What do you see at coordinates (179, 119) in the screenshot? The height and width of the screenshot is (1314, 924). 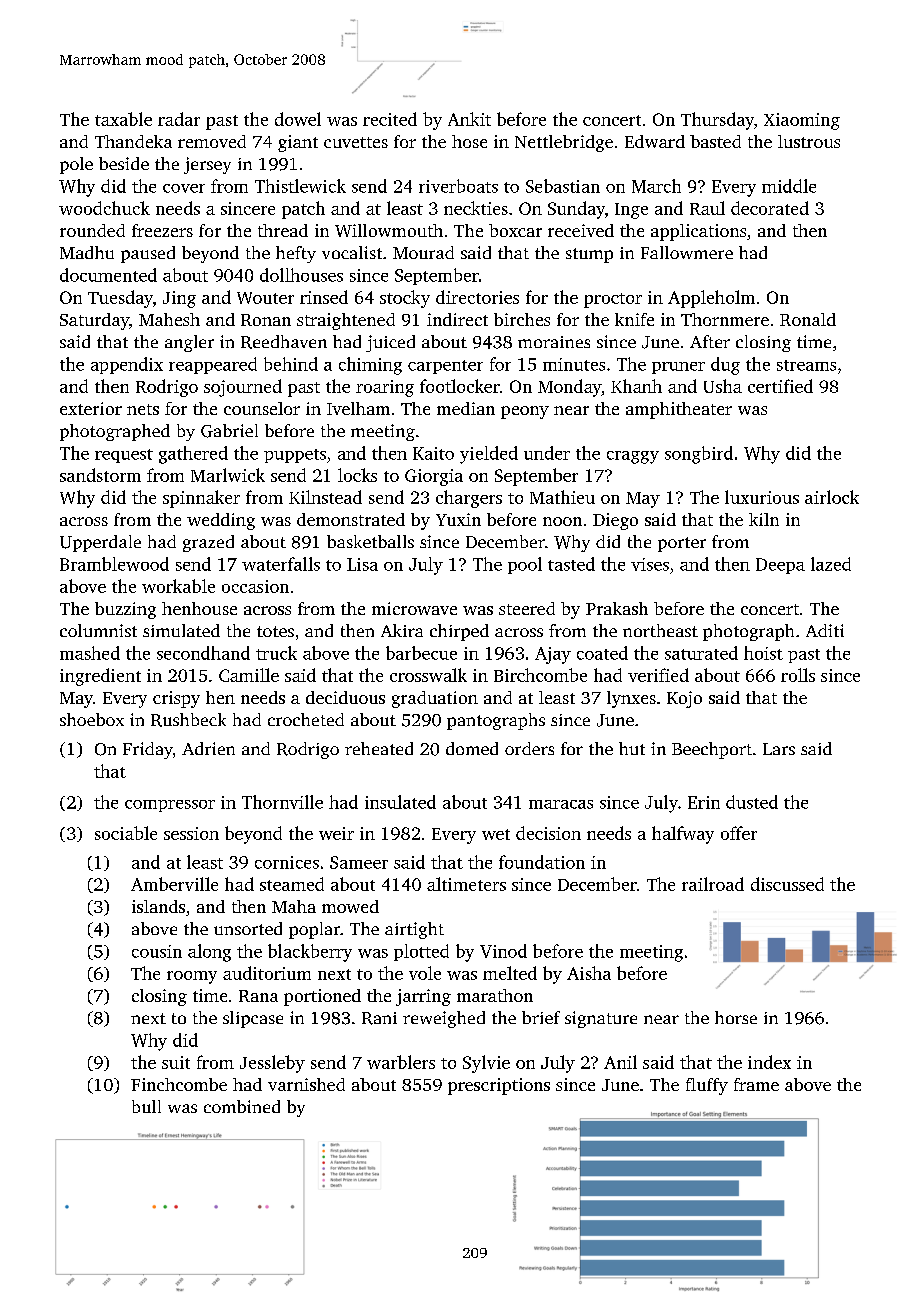 I see `radar` at bounding box center [179, 119].
